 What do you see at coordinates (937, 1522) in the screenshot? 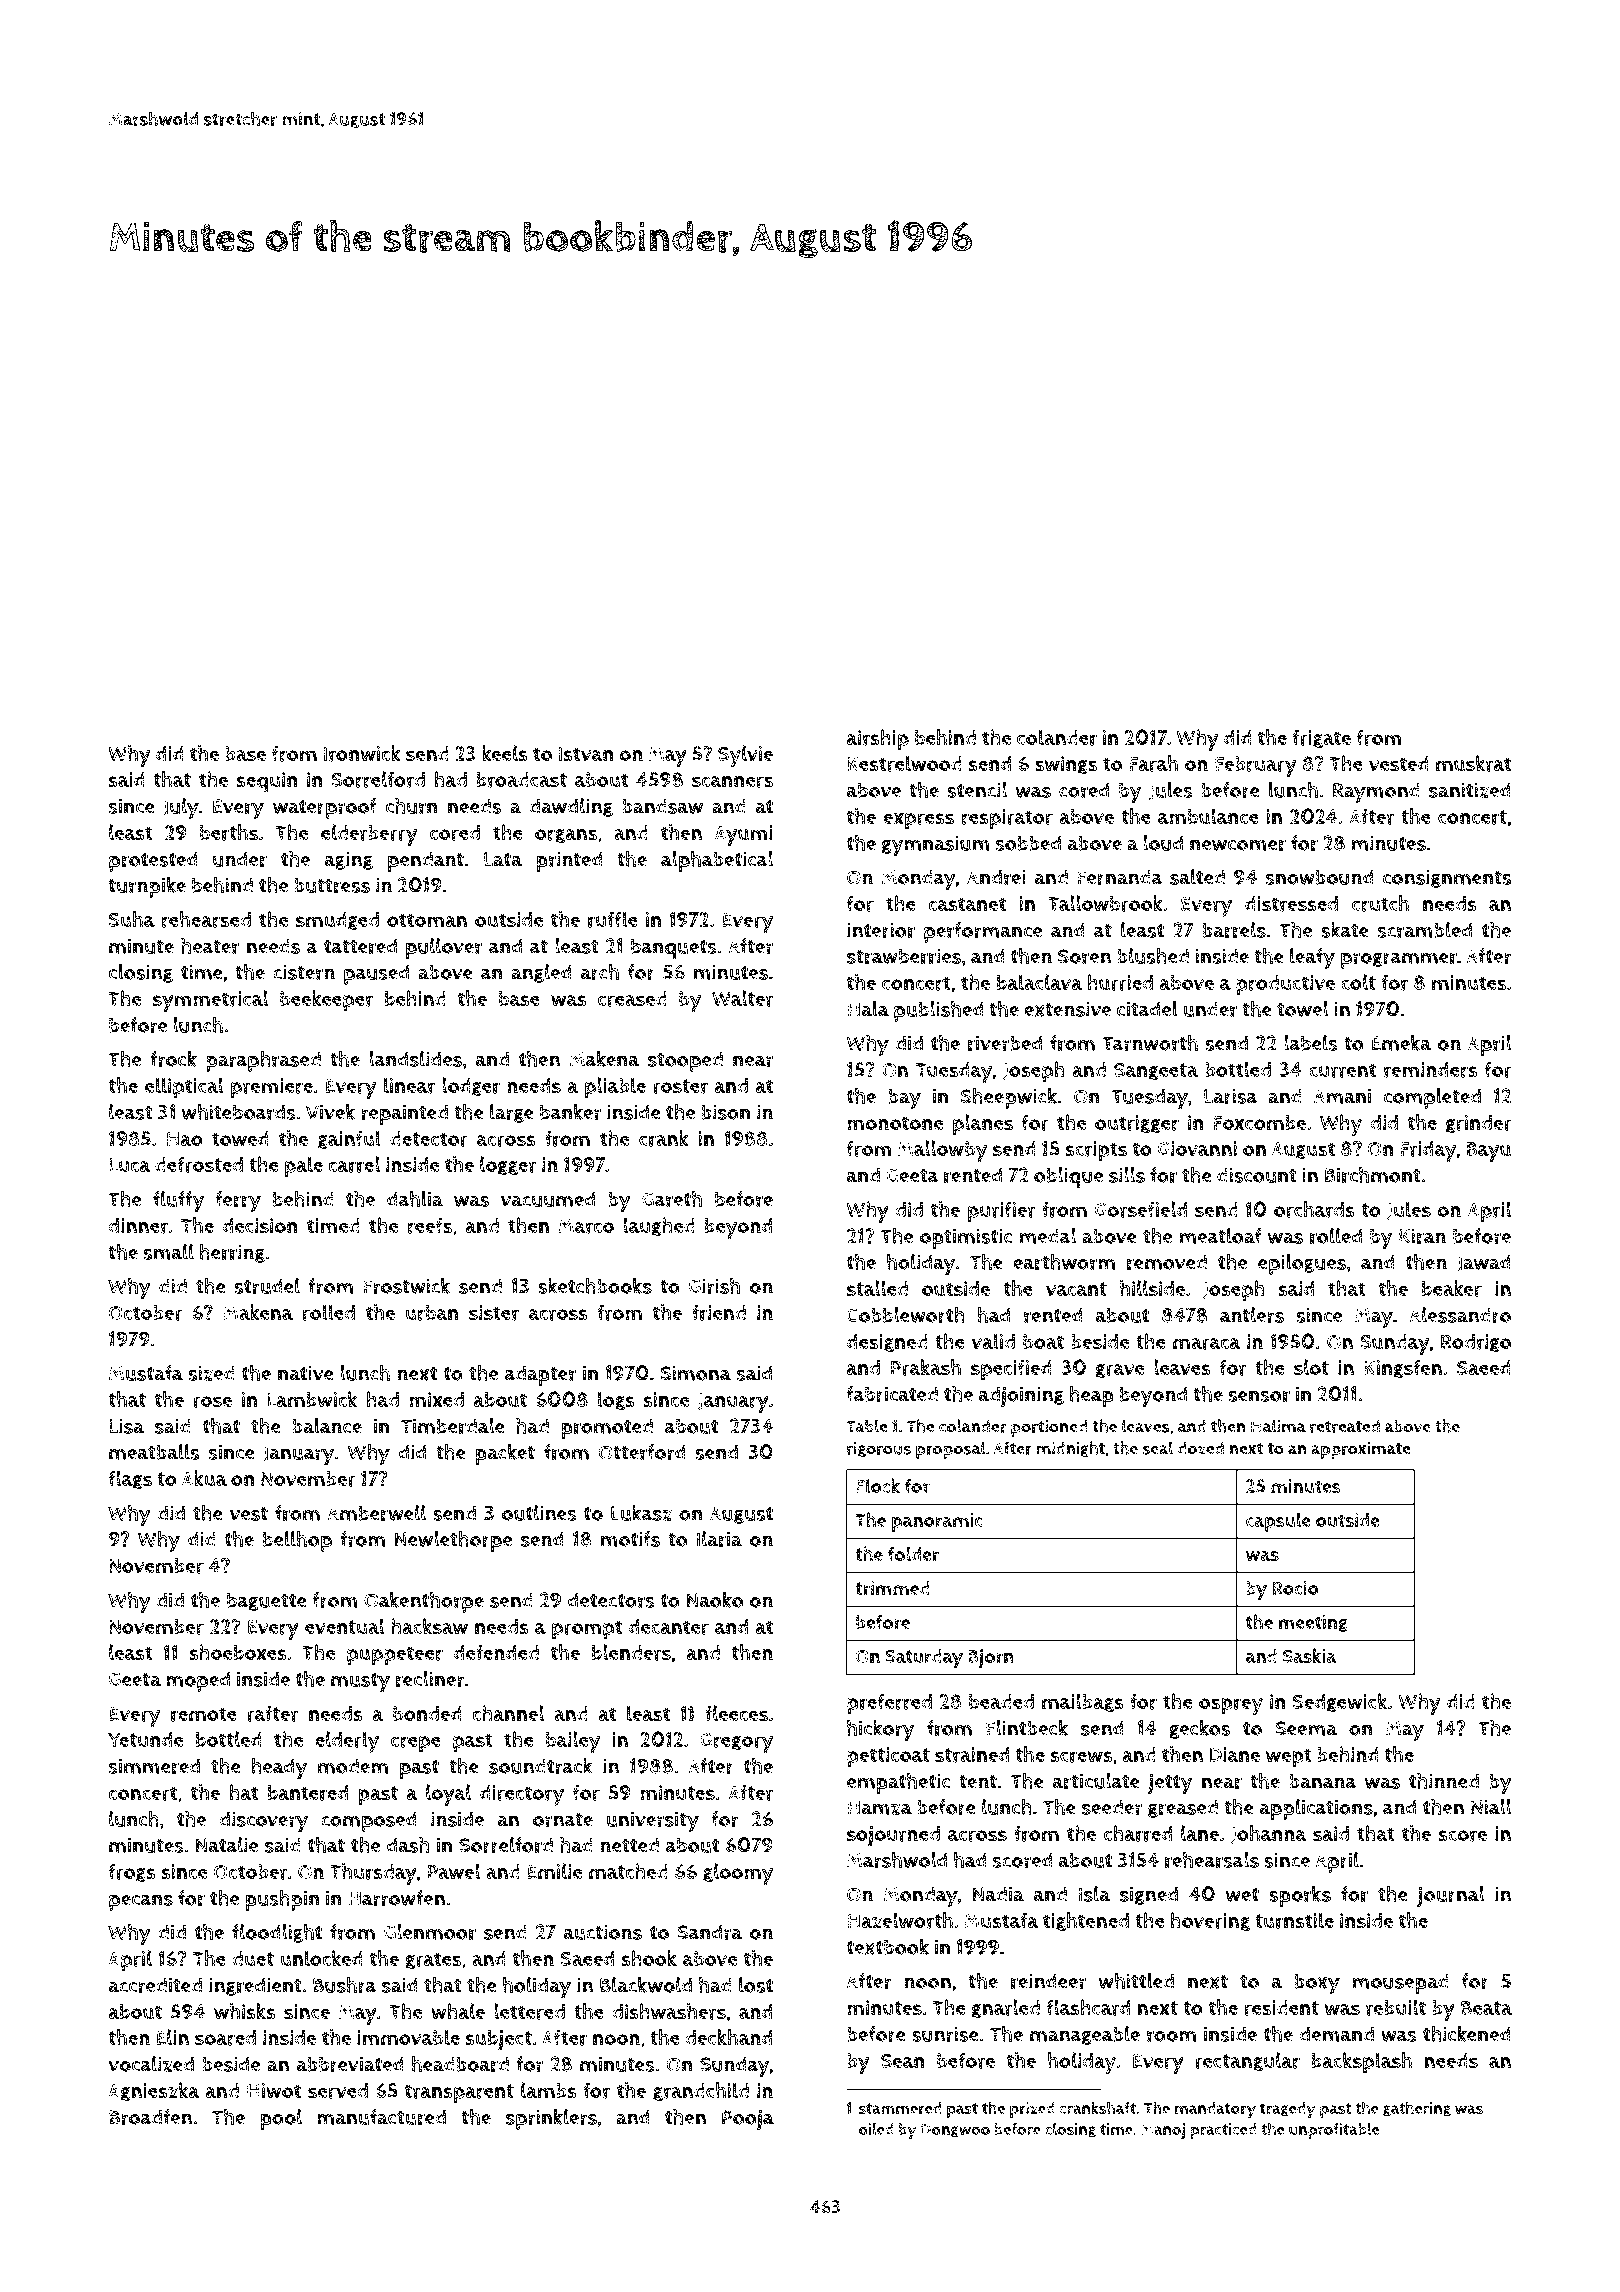
I see `panoramic` at bounding box center [937, 1522].
